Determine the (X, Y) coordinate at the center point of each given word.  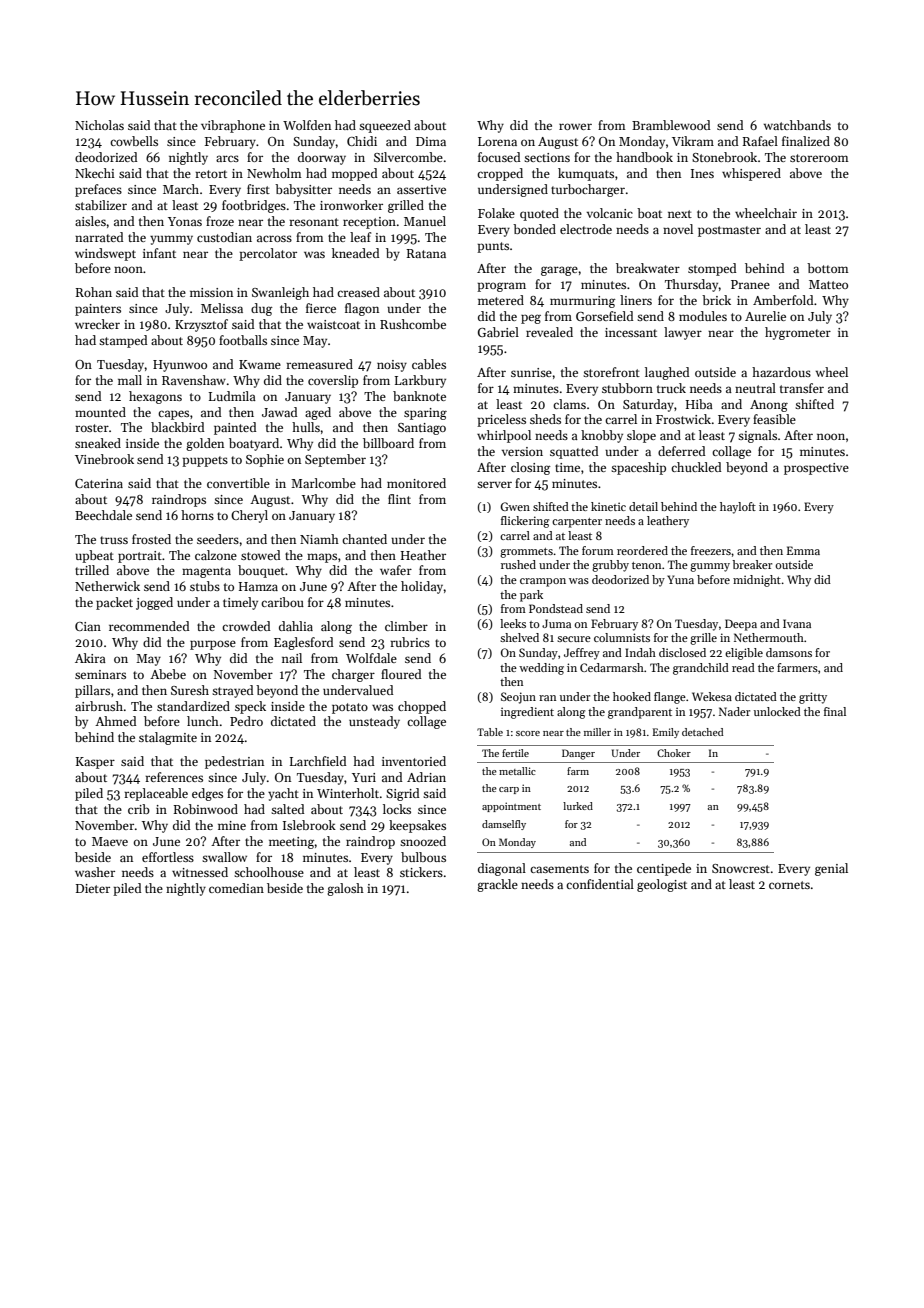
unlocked (777, 711)
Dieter (93, 888)
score (528, 733)
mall (130, 380)
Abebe (168, 674)
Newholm (274, 173)
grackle (497, 885)
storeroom (819, 158)
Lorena (497, 141)
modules (703, 316)
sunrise (531, 372)
